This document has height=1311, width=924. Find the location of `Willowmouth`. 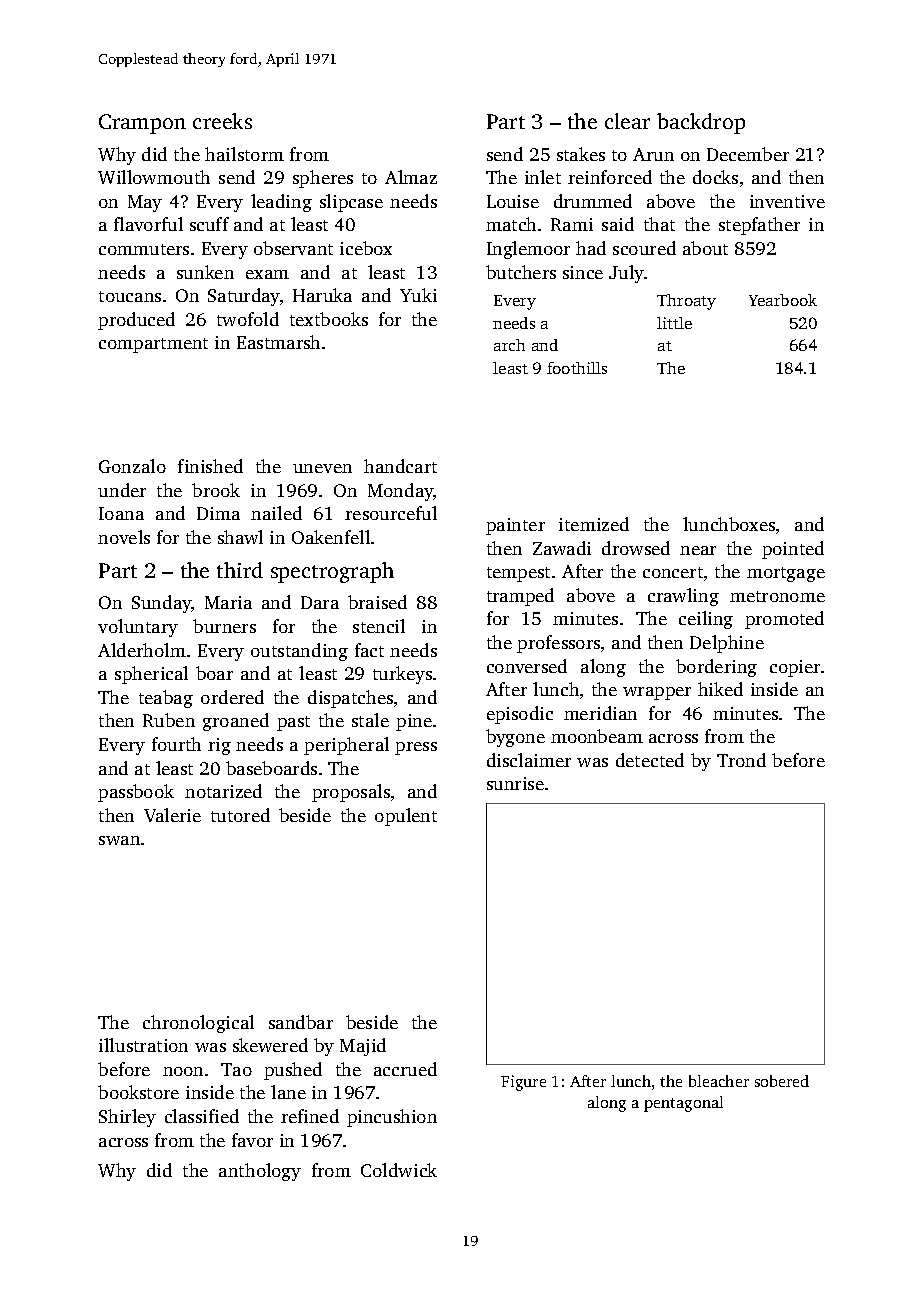

Willowmouth is located at coordinates (154, 177).
